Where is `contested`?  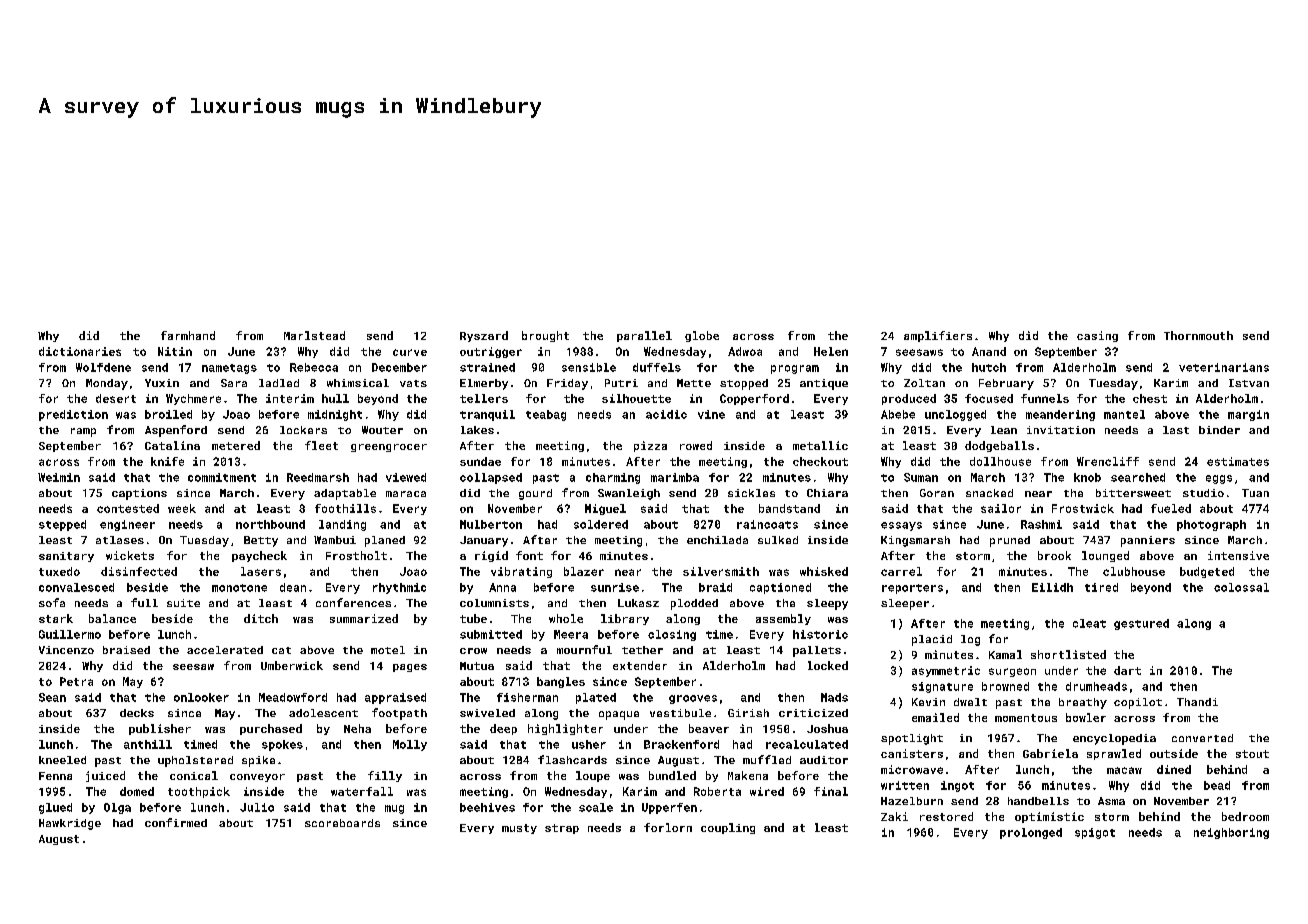
contested is located at coordinates (128, 508).
